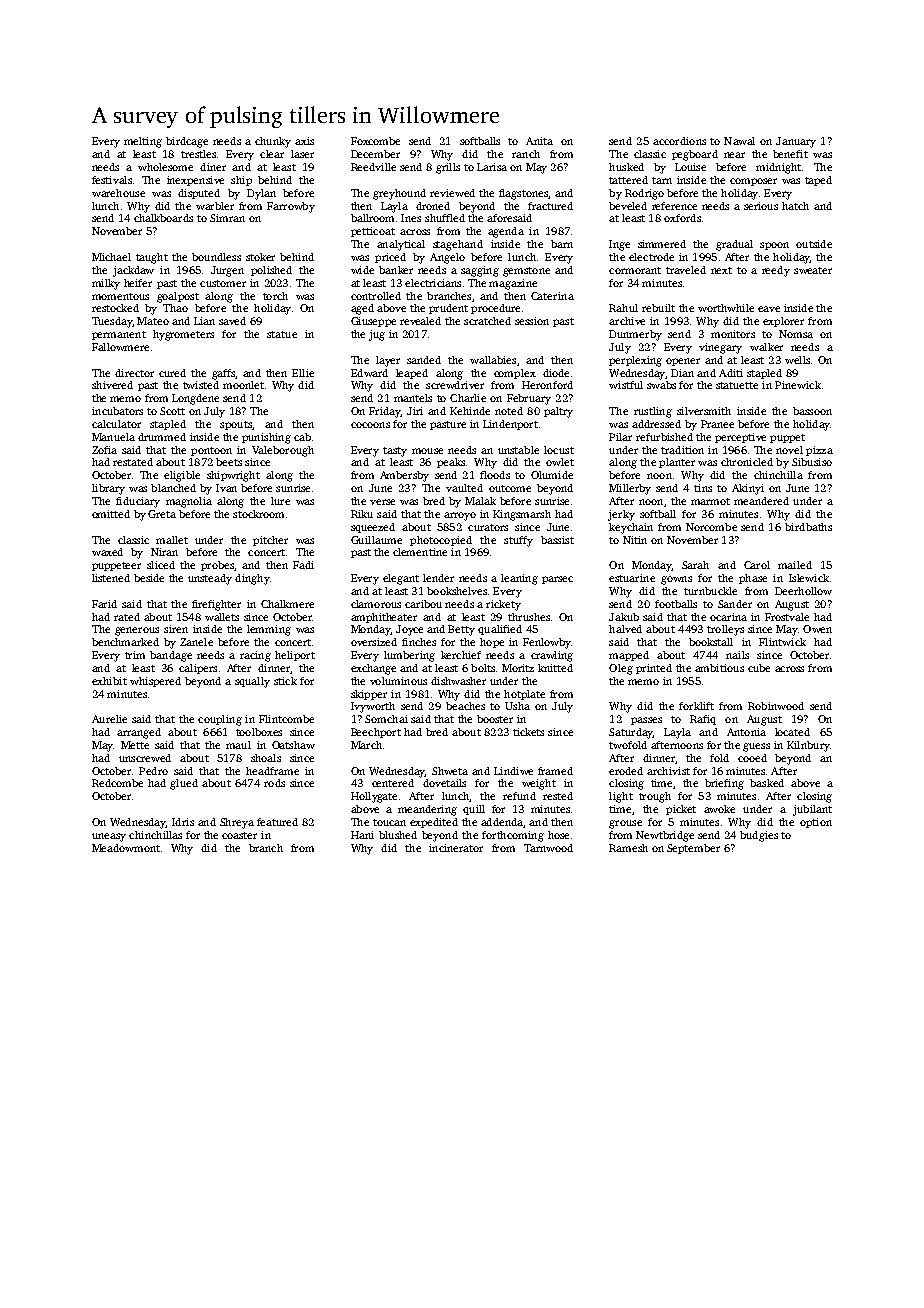  I want to click on September, so click(693, 849).
